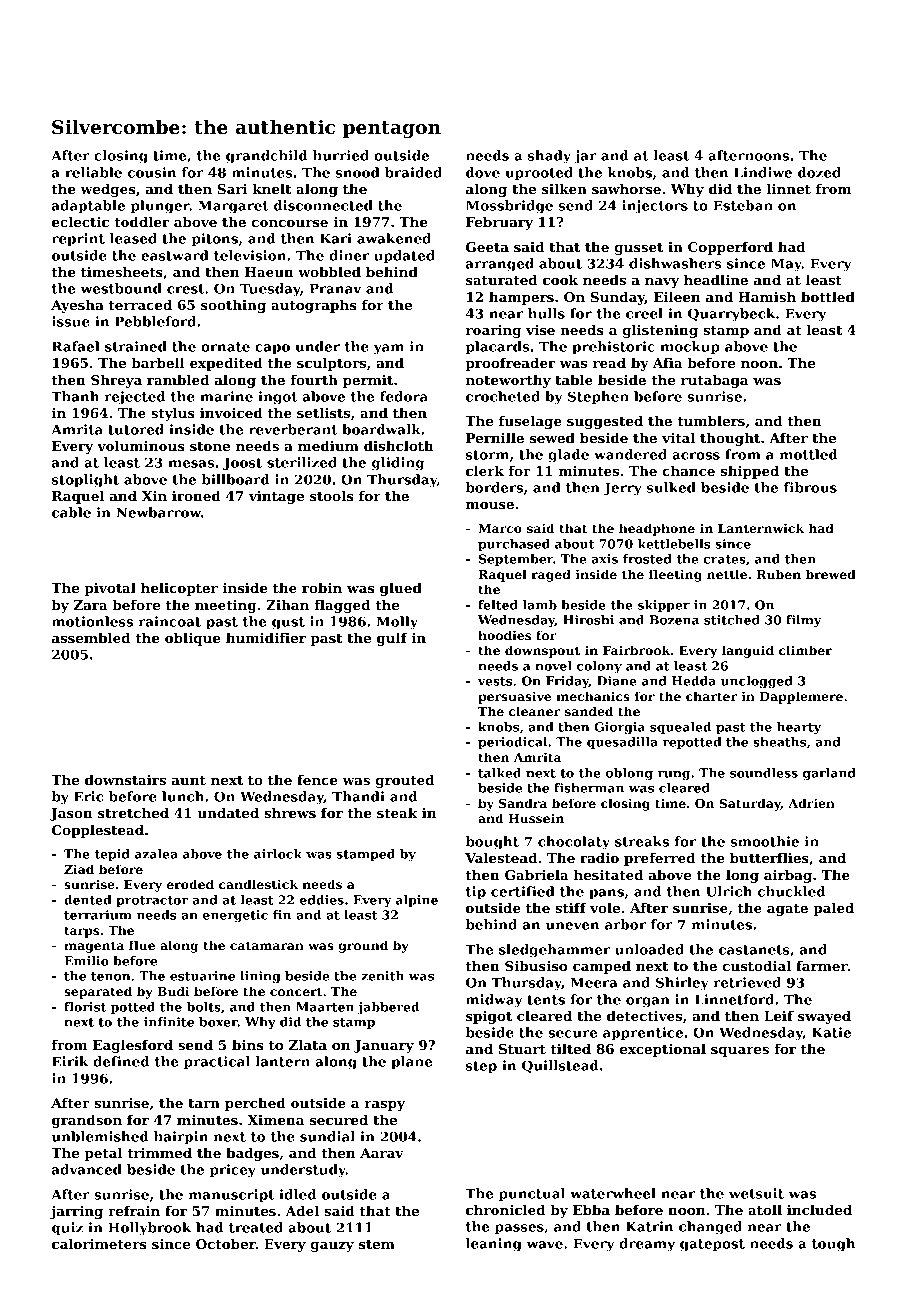 The width and height of the screenshot is (908, 1316). What do you see at coordinates (630, 454) in the screenshot?
I see `wandered` at bounding box center [630, 454].
